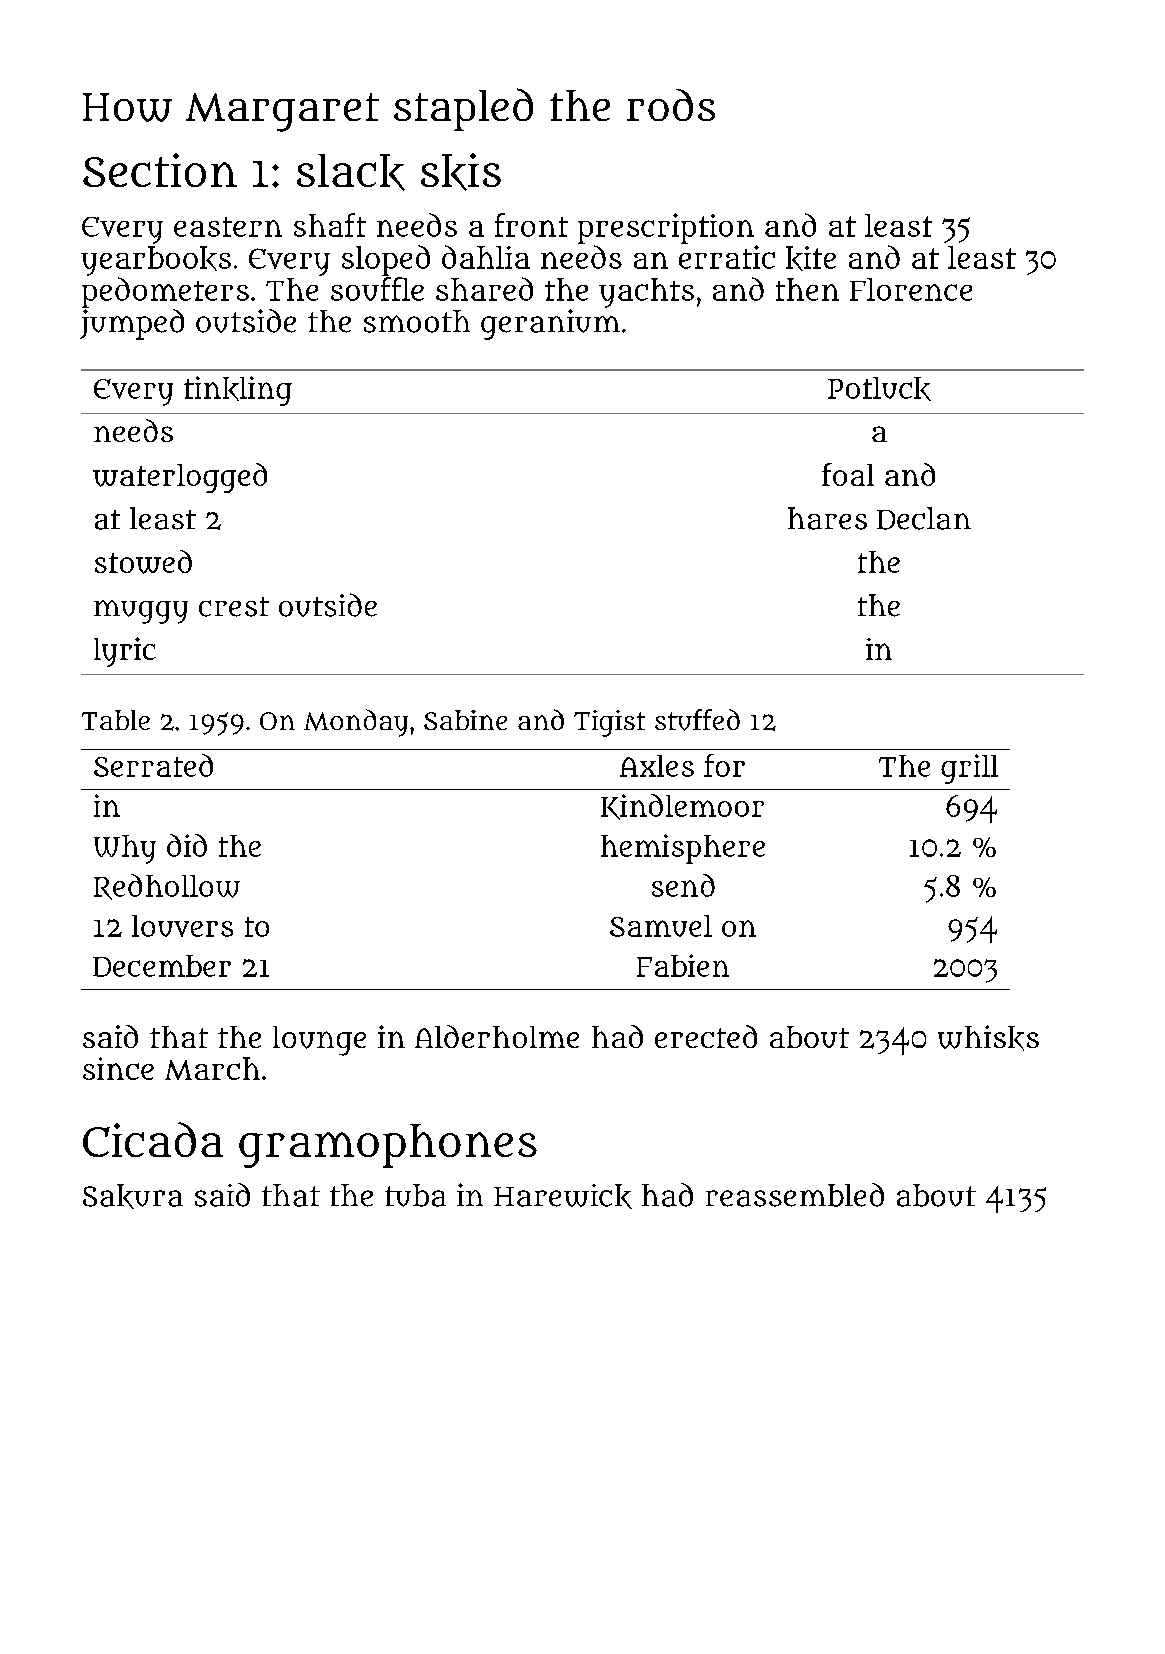  What do you see at coordinates (465, 720) in the screenshot?
I see `Sabine` at bounding box center [465, 720].
